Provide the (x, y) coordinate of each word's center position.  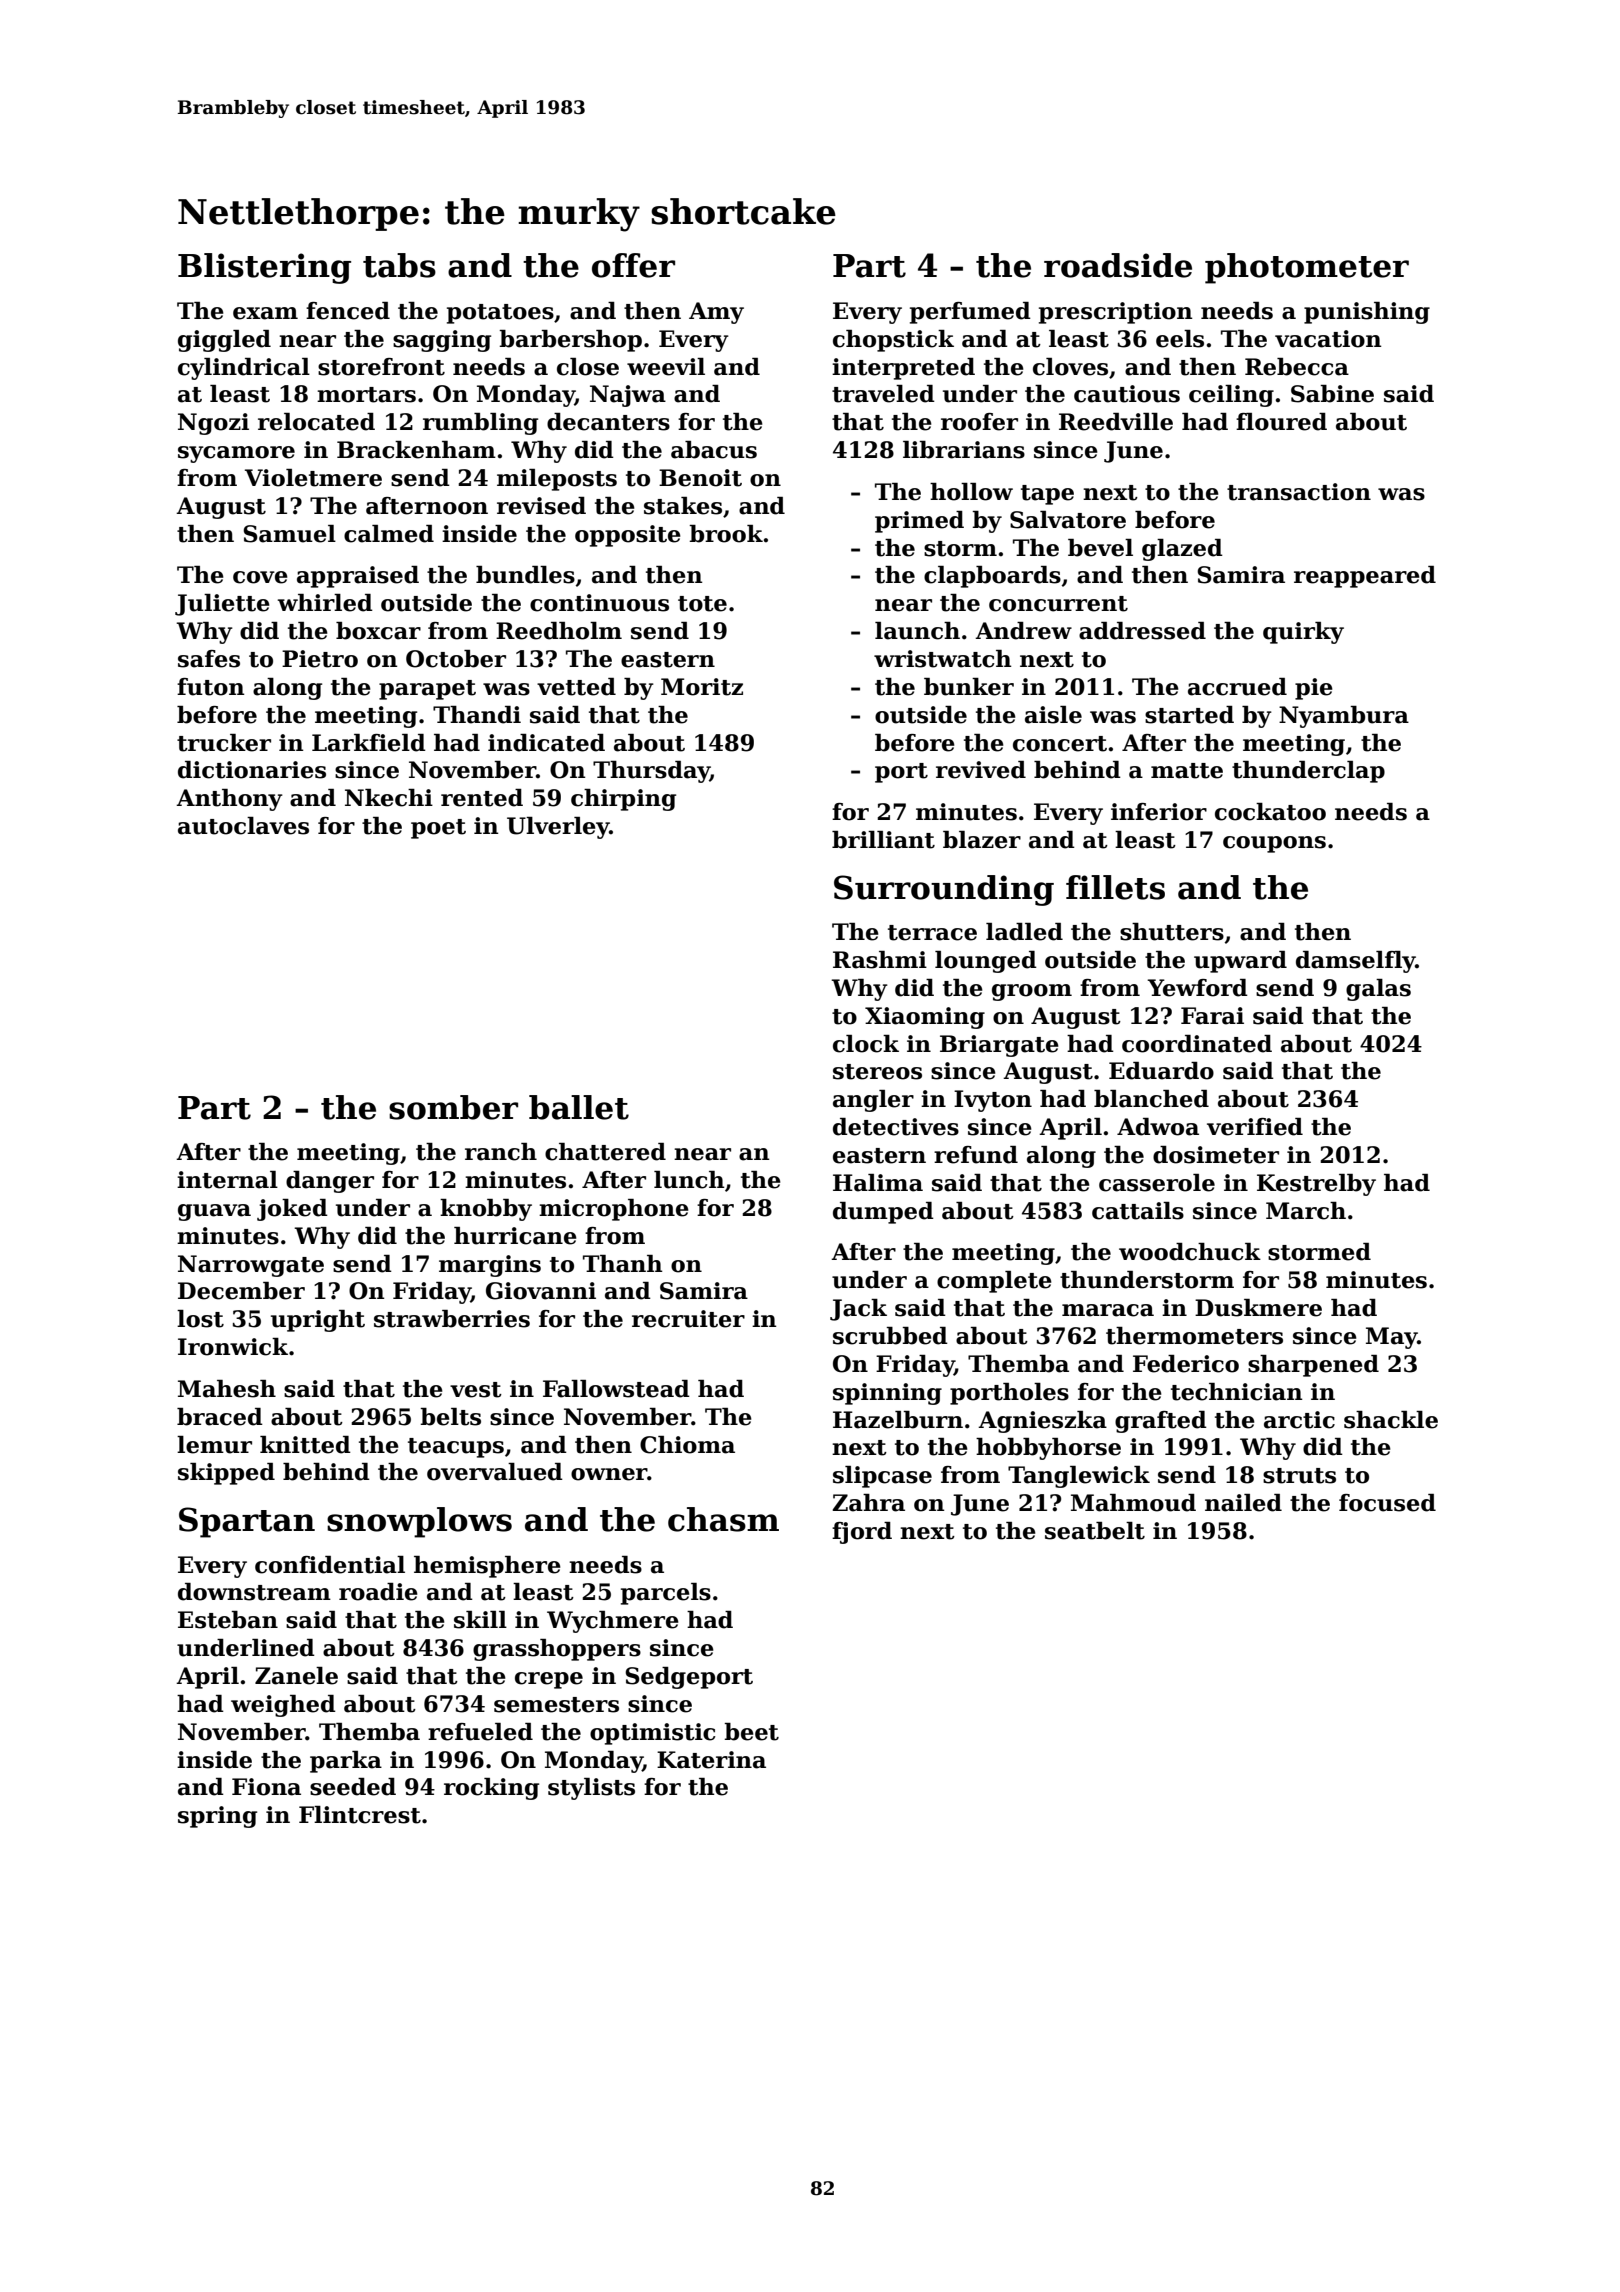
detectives (896, 1127)
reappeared (1365, 577)
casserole (1157, 1183)
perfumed (970, 313)
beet (751, 1732)
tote (702, 604)
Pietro (320, 659)
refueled (480, 1732)
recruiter (688, 1319)
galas (1378, 990)
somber (453, 1107)
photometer (1307, 268)
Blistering (264, 268)
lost (200, 1319)
